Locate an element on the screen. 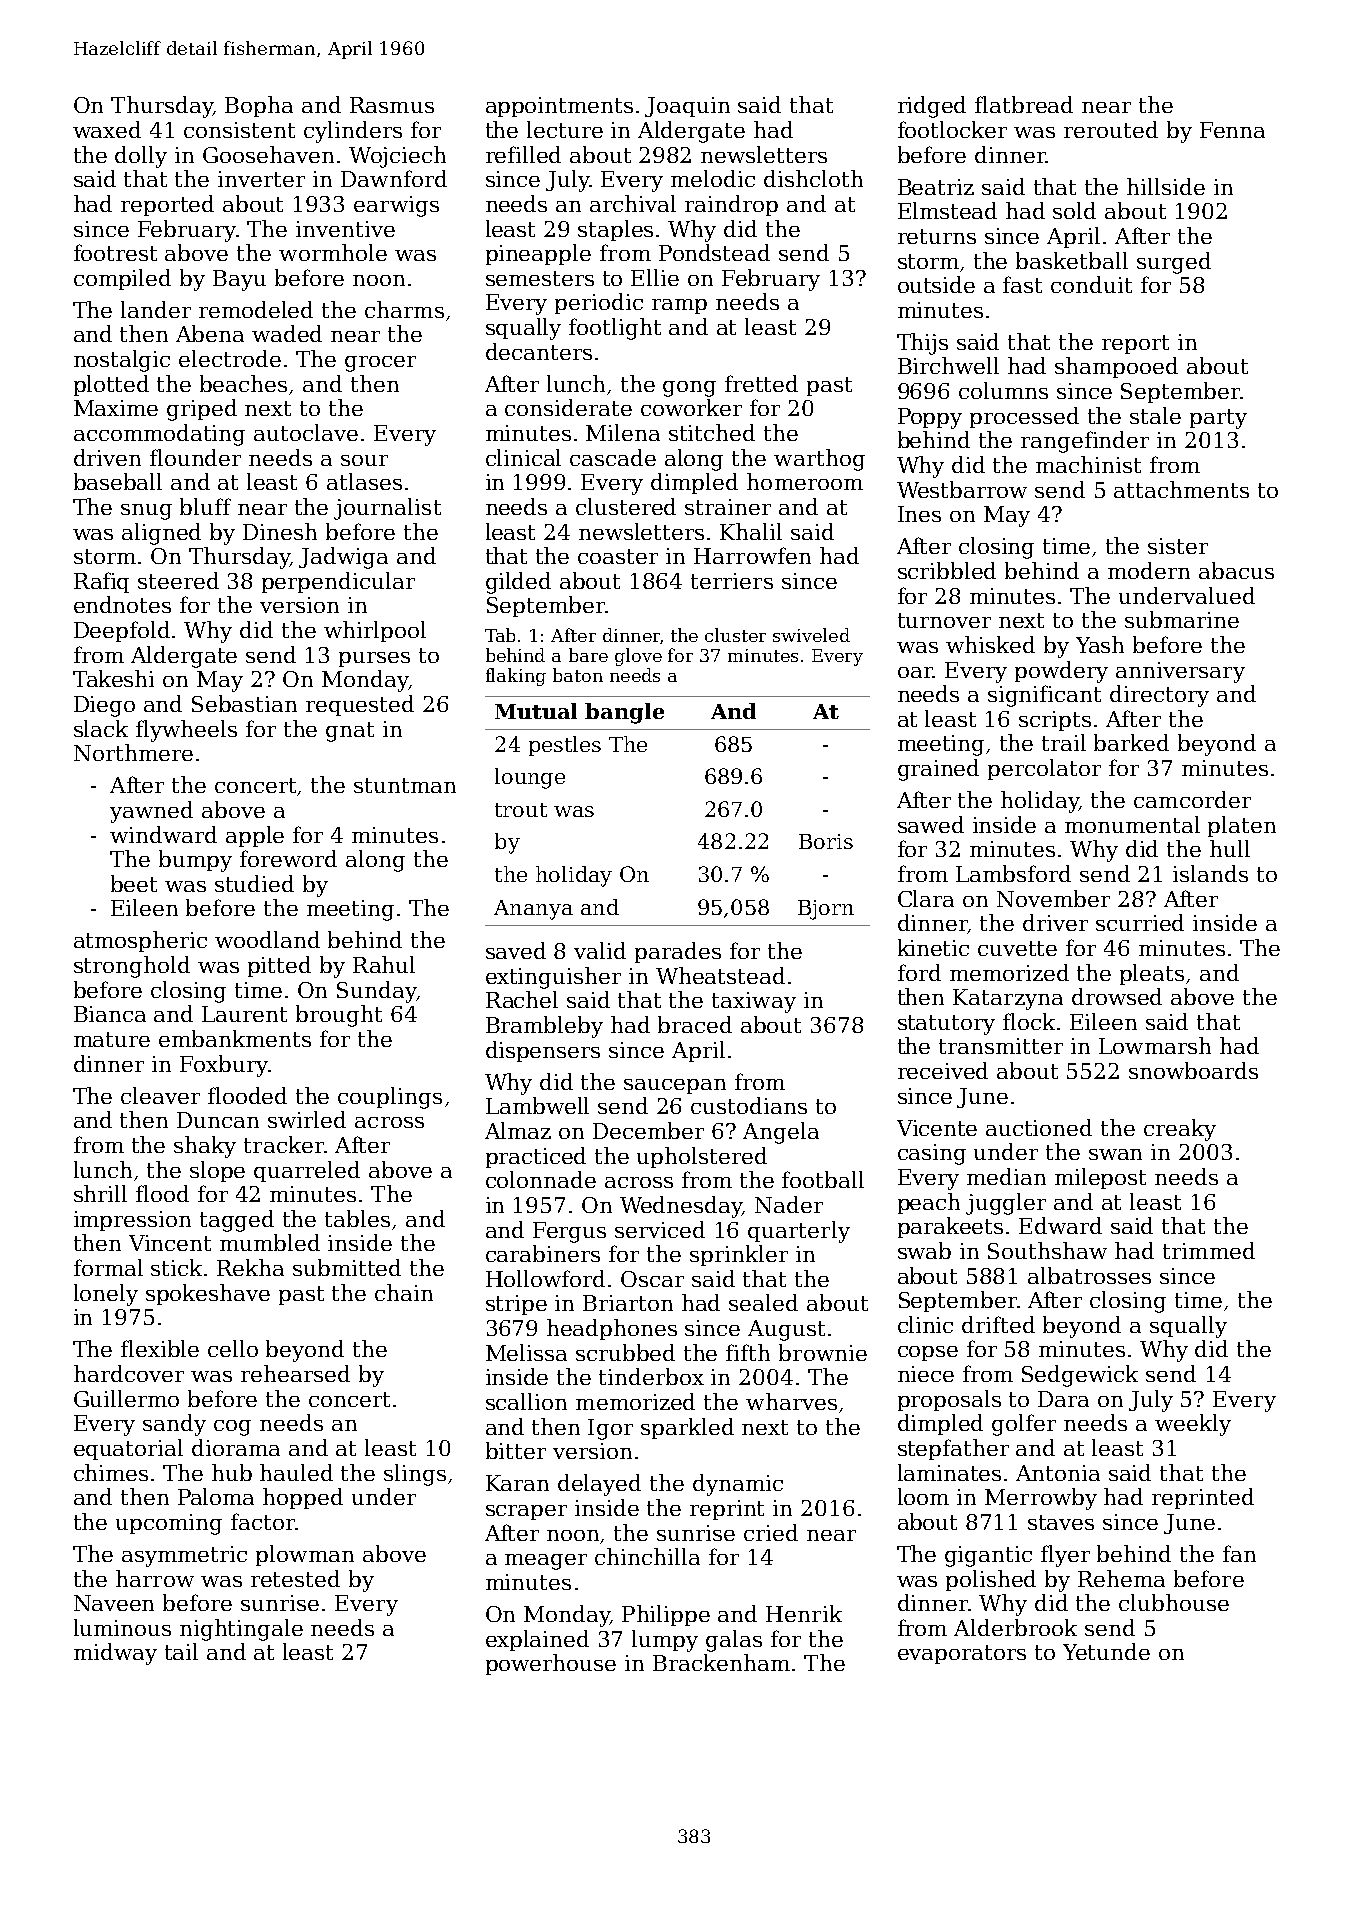 This screenshot has width=1354, height=1915. midway is located at coordinates (115, 1654).
